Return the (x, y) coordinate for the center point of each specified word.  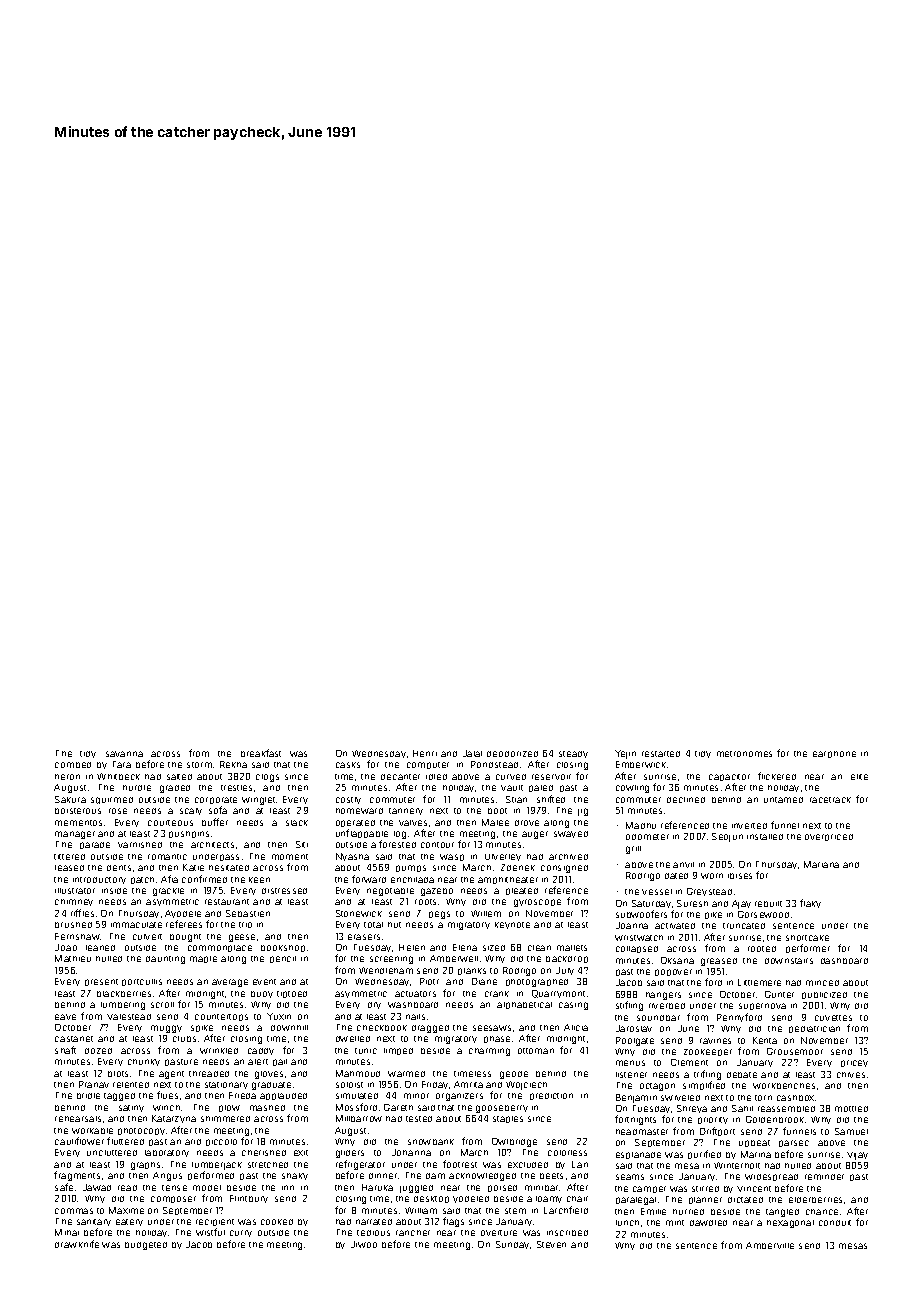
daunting (165, 960)
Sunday (512, 1245)
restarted (661, 754)
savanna (124, 754)
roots (425, 902)
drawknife (77, 1244)
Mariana (821, 864)
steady (573, 754)
